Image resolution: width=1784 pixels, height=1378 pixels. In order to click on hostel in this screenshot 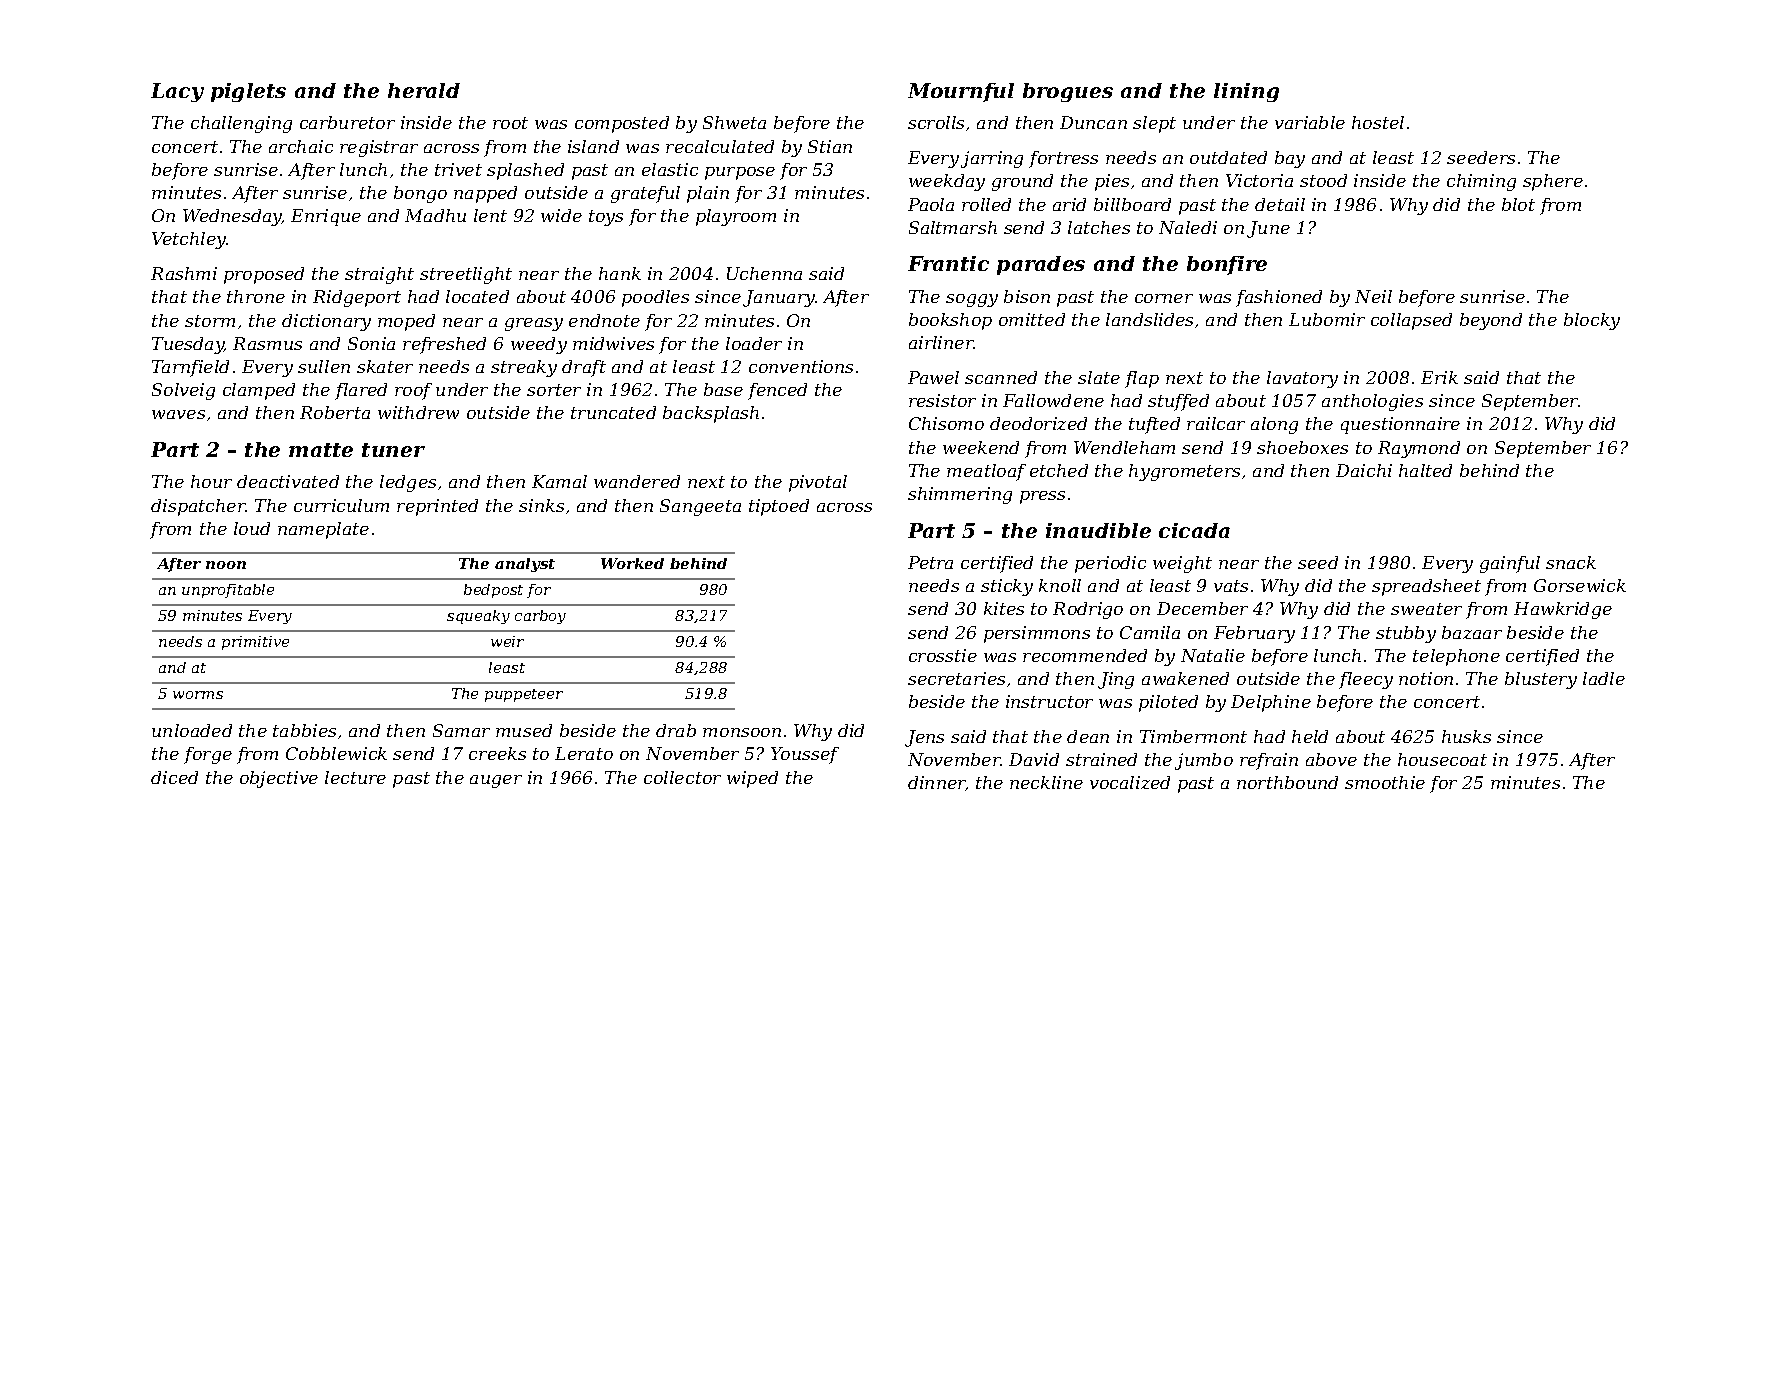, I will do `click(1378, 122)`.
